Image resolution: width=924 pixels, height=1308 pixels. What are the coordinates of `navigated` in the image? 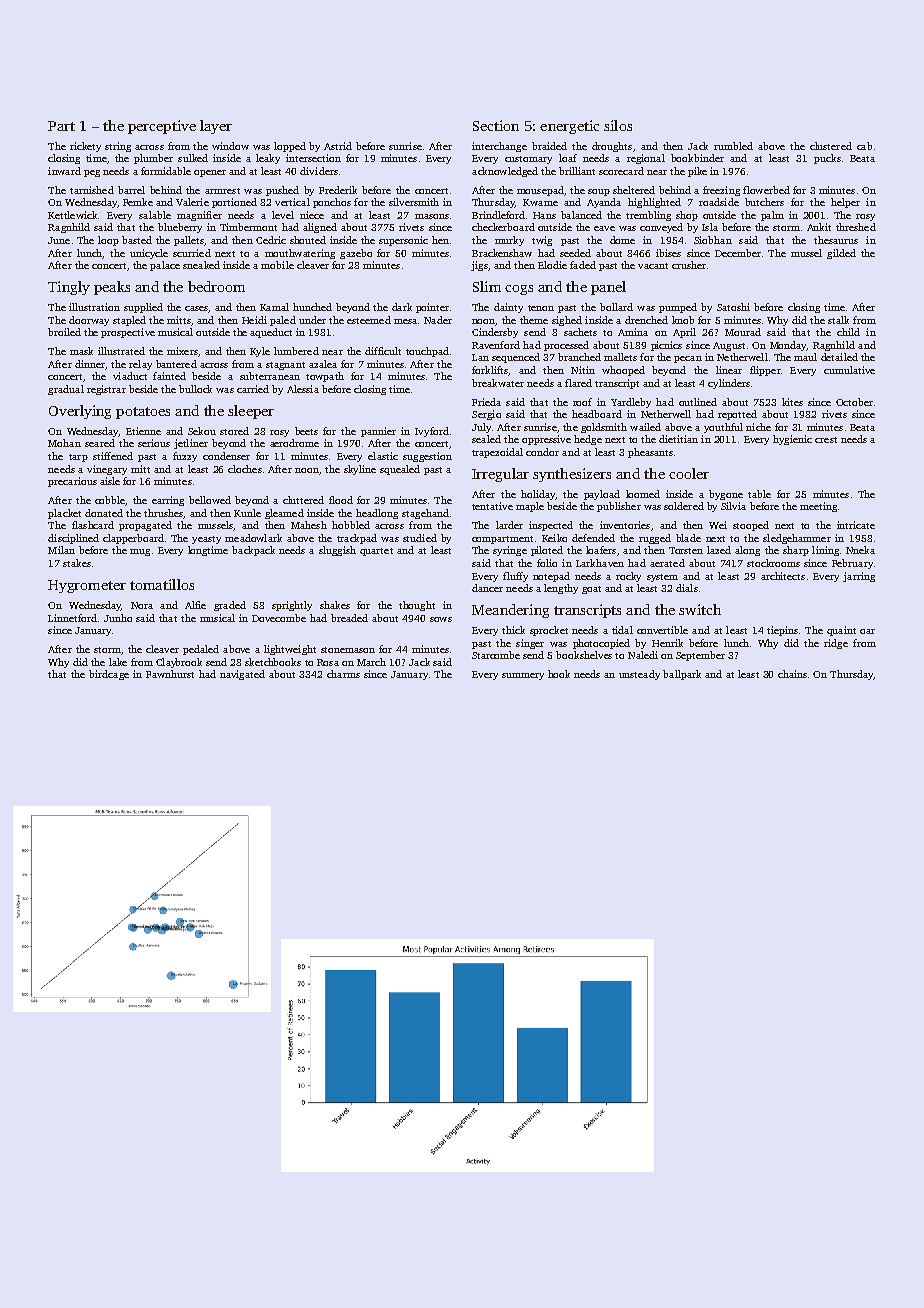 It's located at (242, 675).
